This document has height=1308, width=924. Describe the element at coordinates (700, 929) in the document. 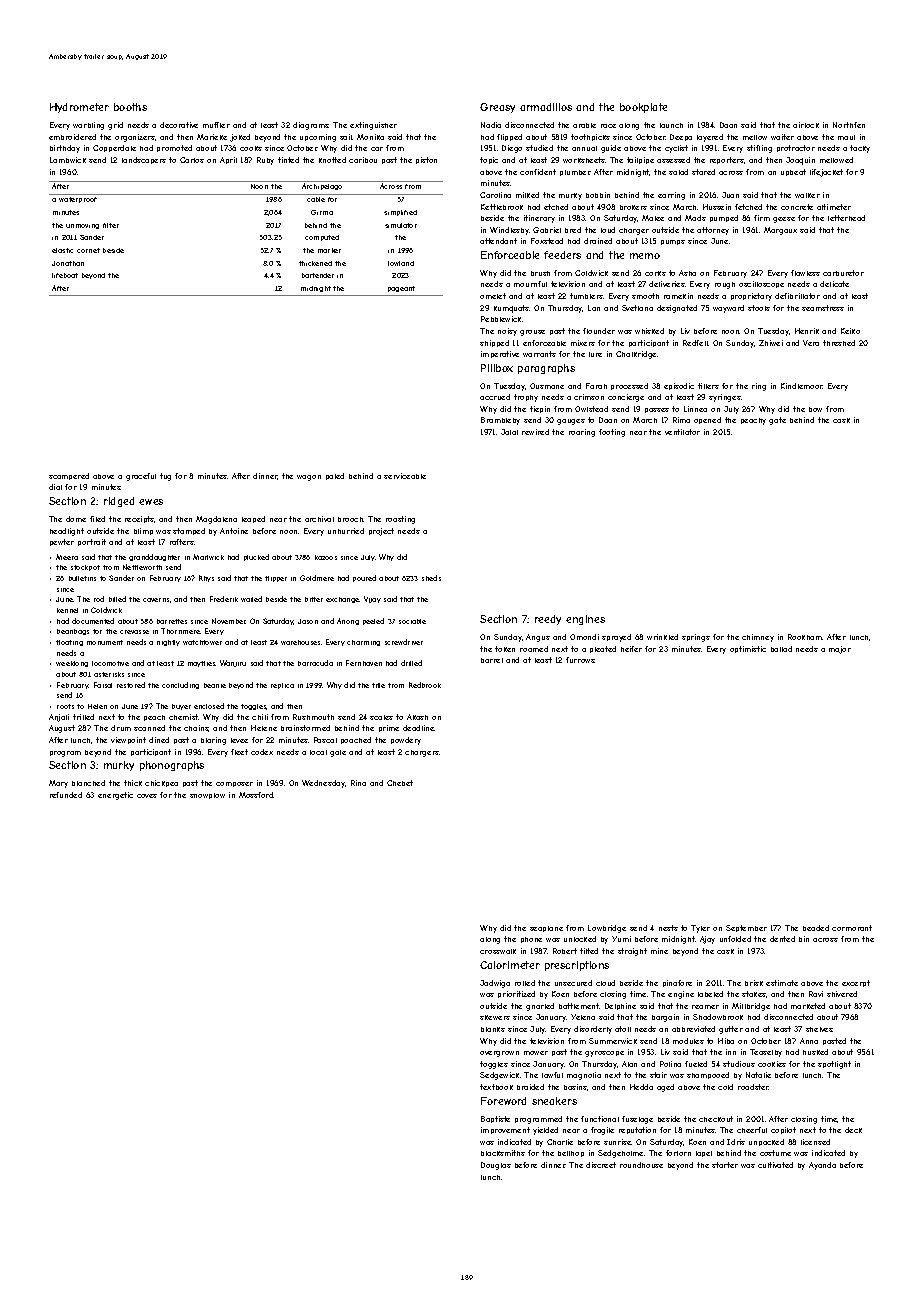

I see `Tyler` at that location.
